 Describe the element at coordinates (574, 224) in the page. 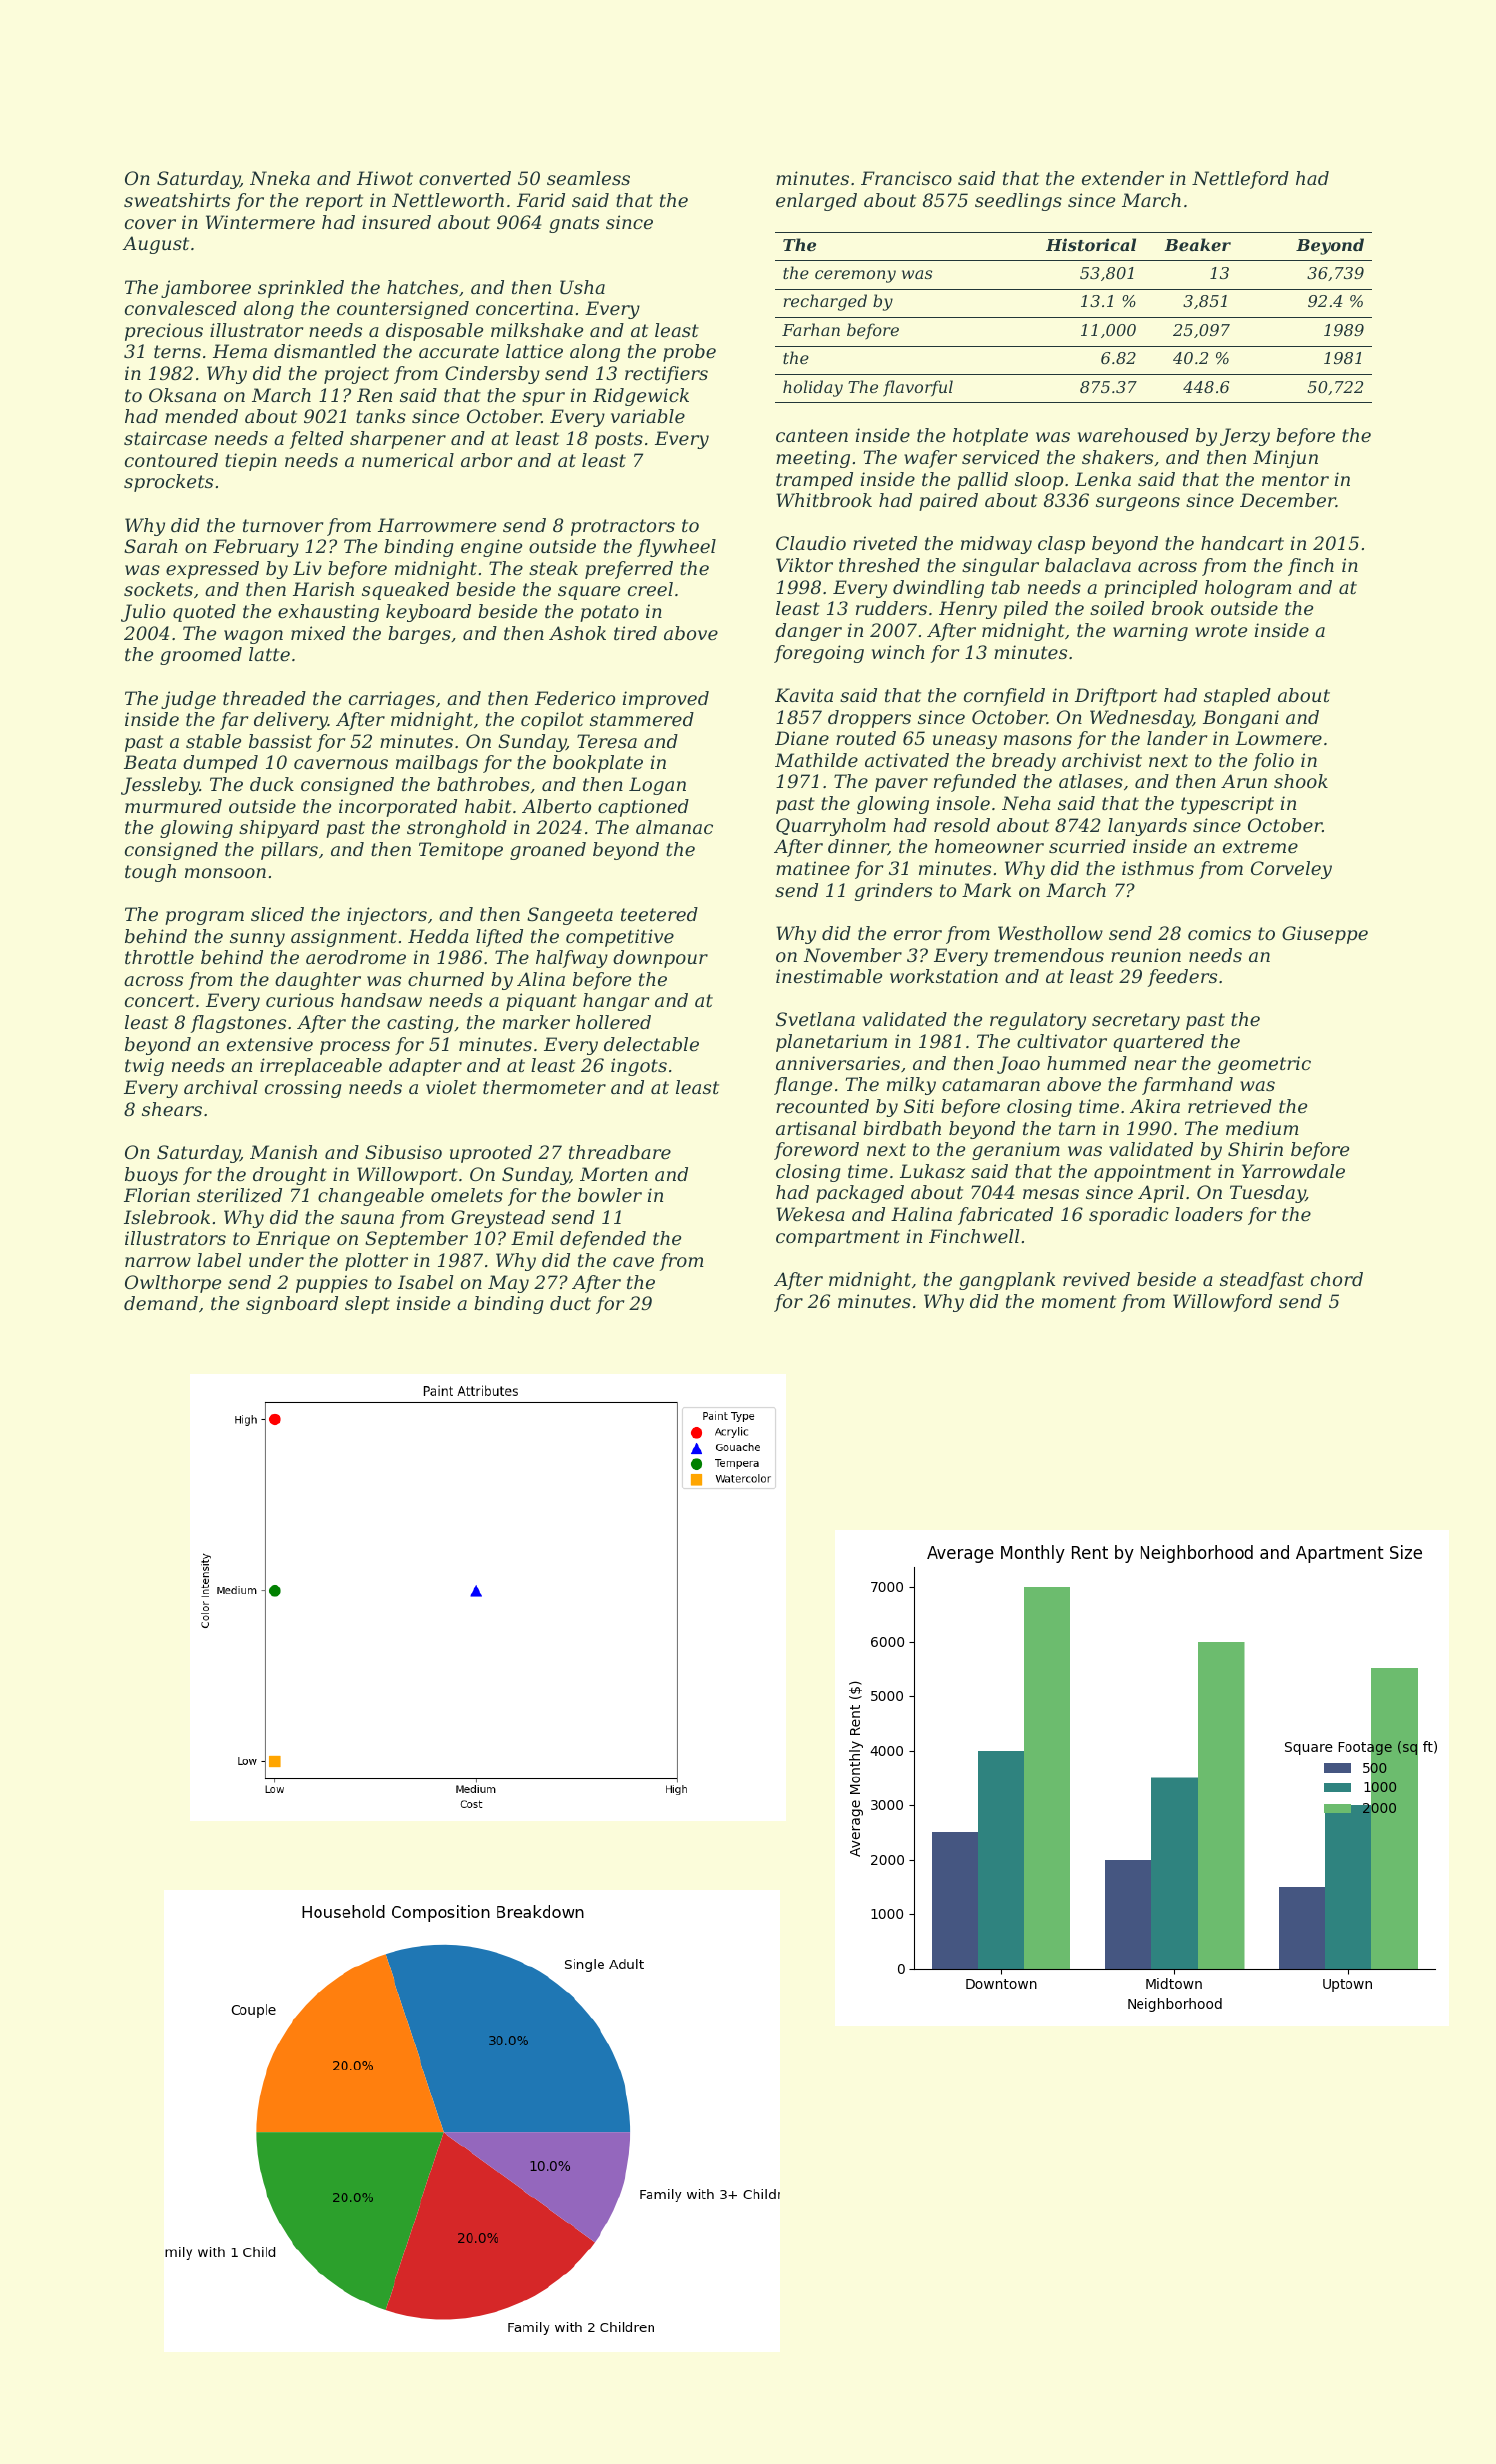

I see `gnats` at that location.
